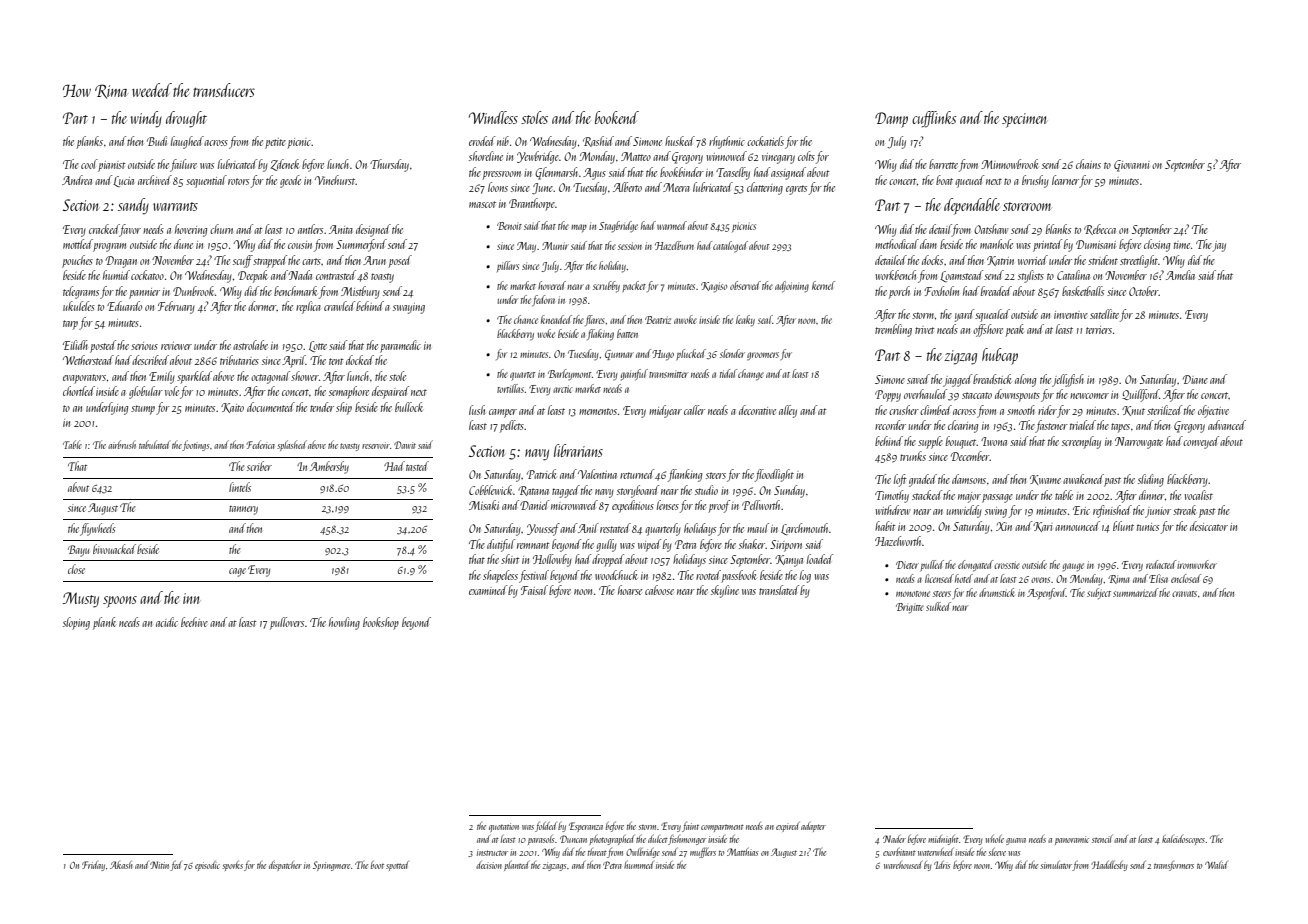 The width and height of the document is (1308, 924). What do you see at coordinates (381, 623) in the document?
I see `bookshop` at bounding box center [381, 623].
